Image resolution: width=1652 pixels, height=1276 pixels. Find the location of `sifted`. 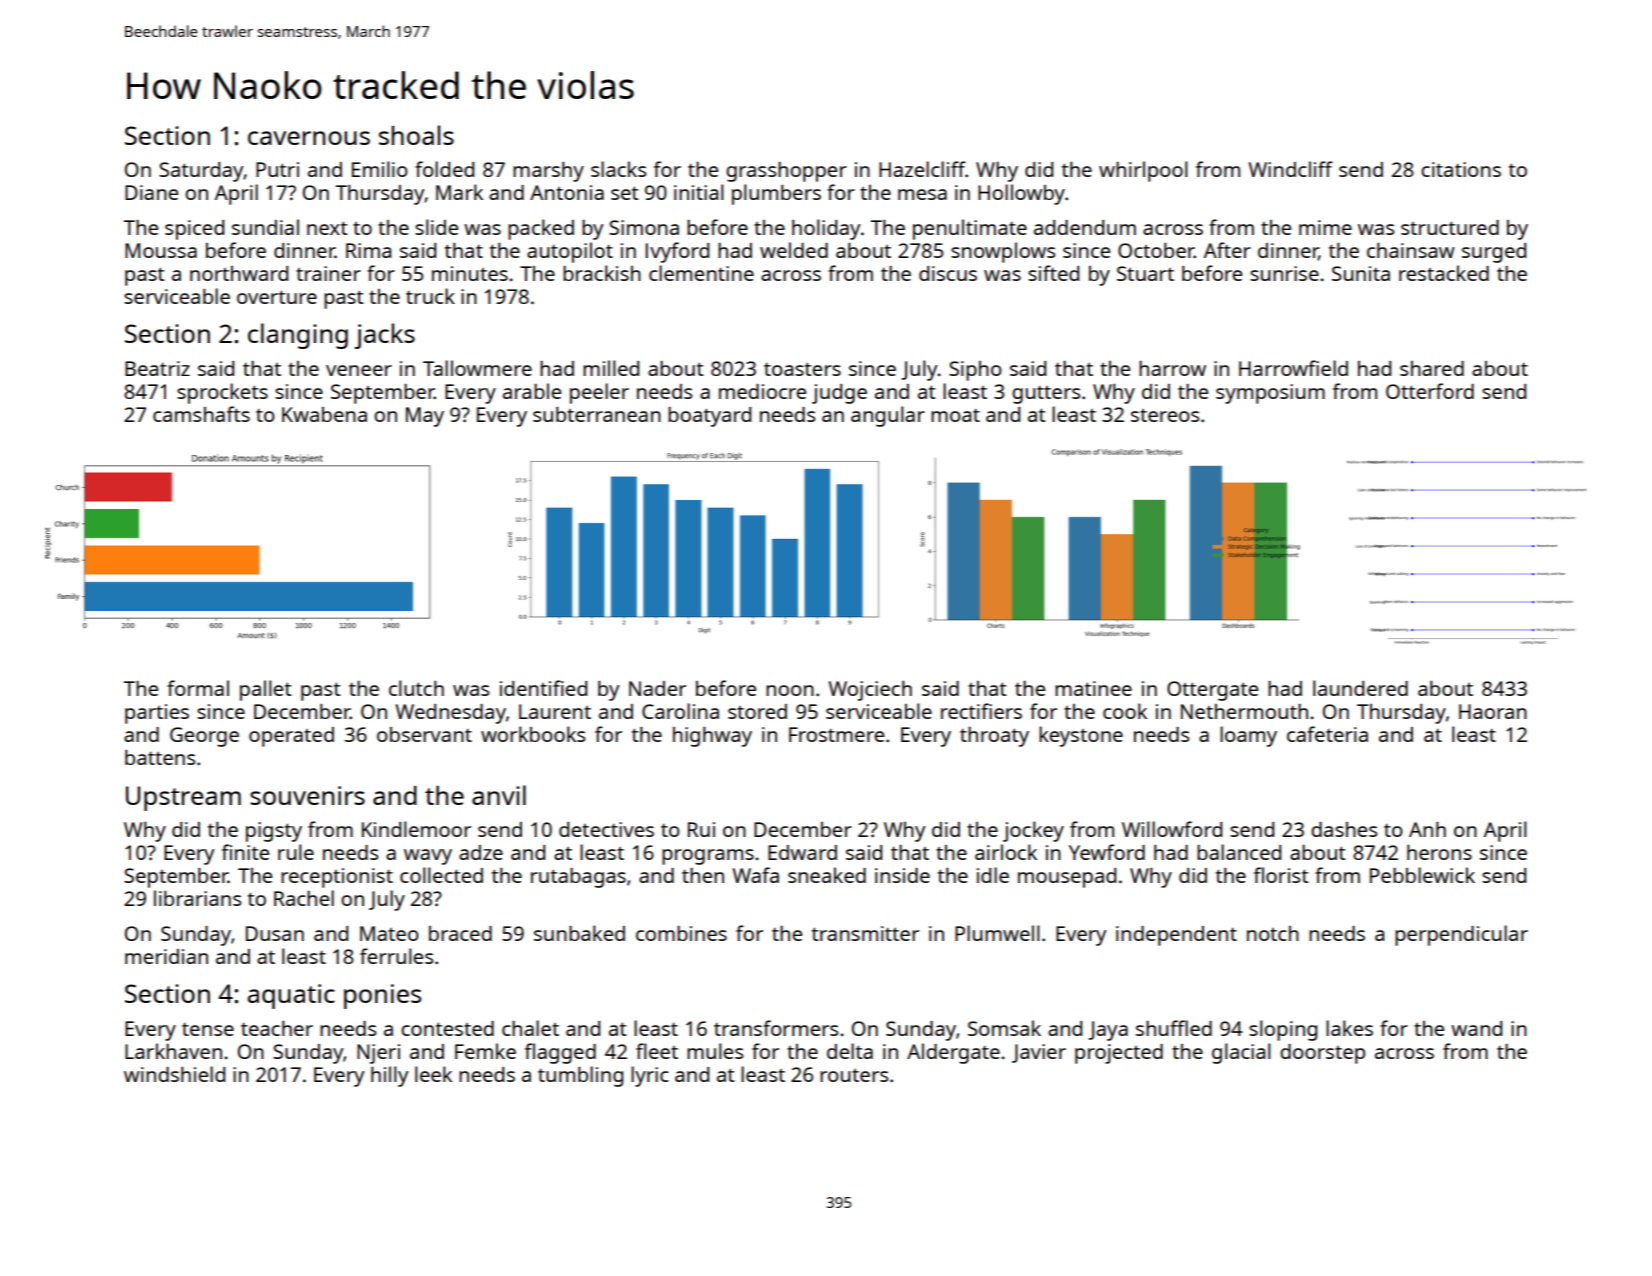

sifted is located at coordinates (1053, 273).
